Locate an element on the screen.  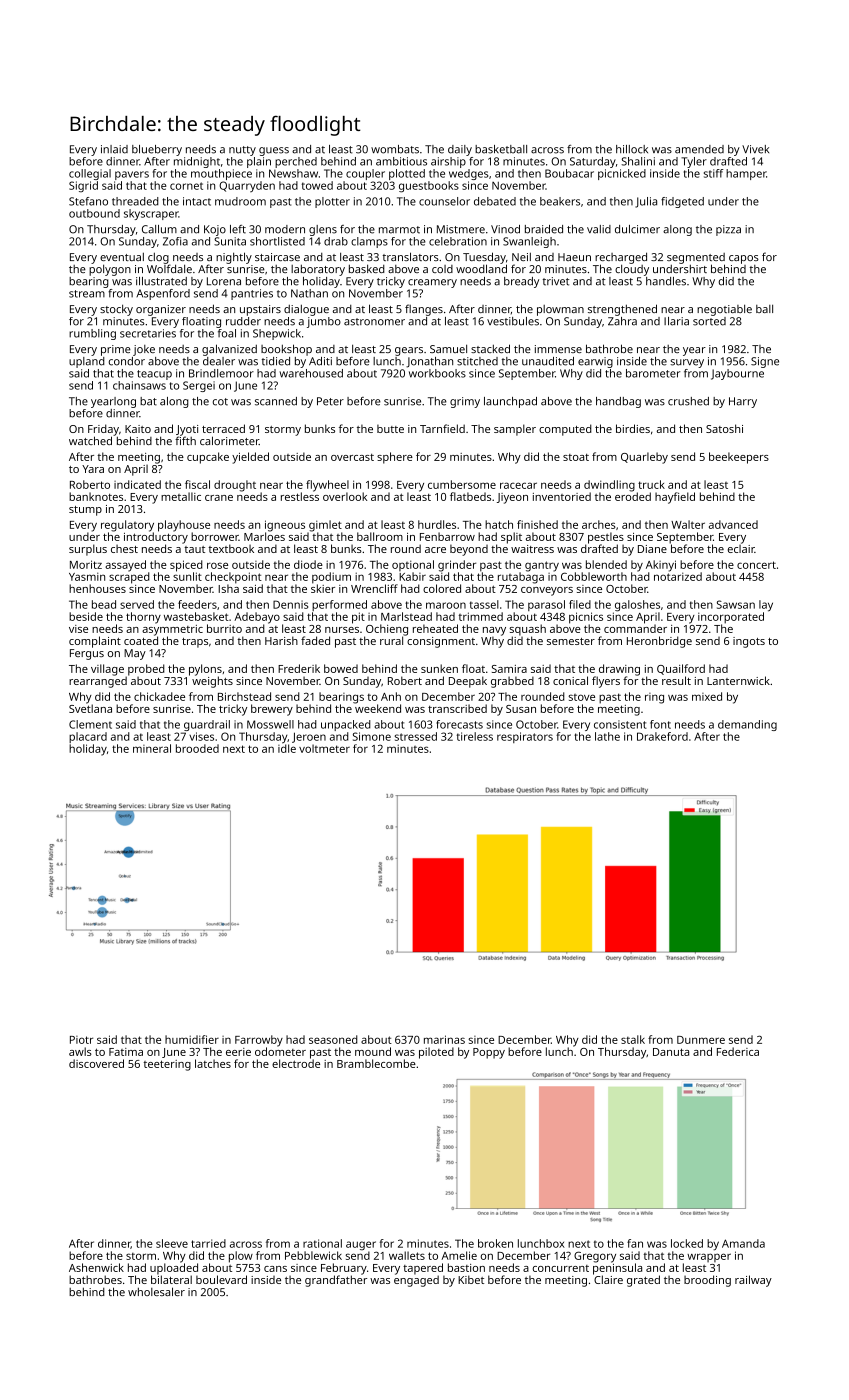
cloudy is located at coordinates (632, 270).
